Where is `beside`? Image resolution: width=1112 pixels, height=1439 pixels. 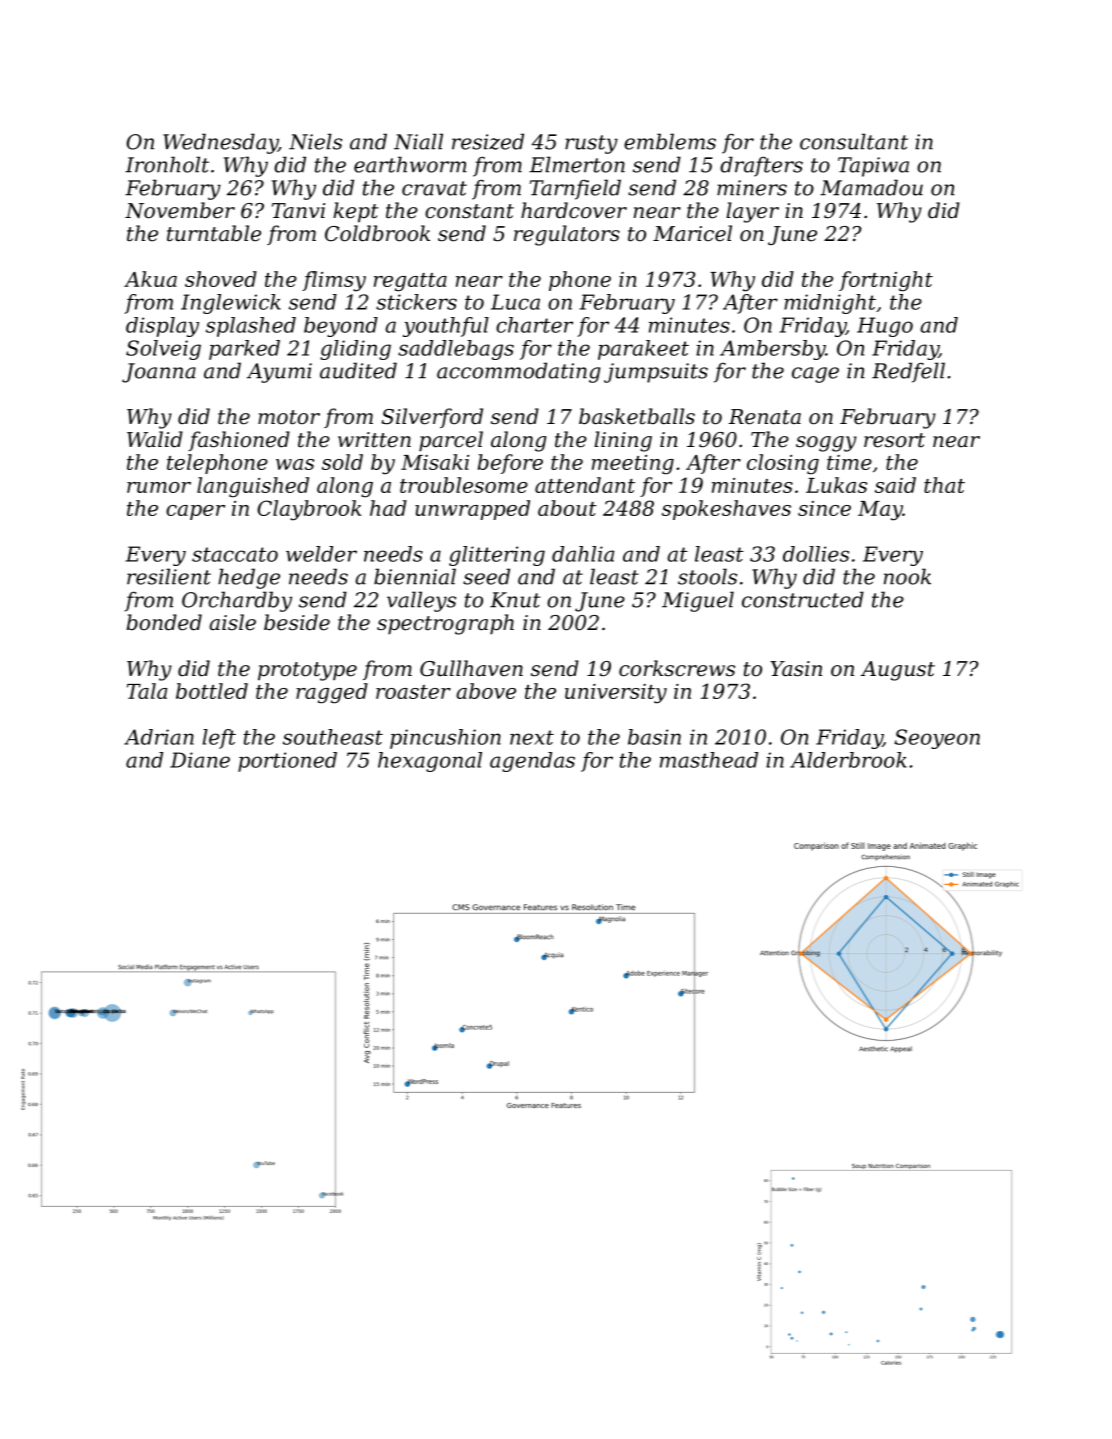 beside is located at coordinates (297, 622).
